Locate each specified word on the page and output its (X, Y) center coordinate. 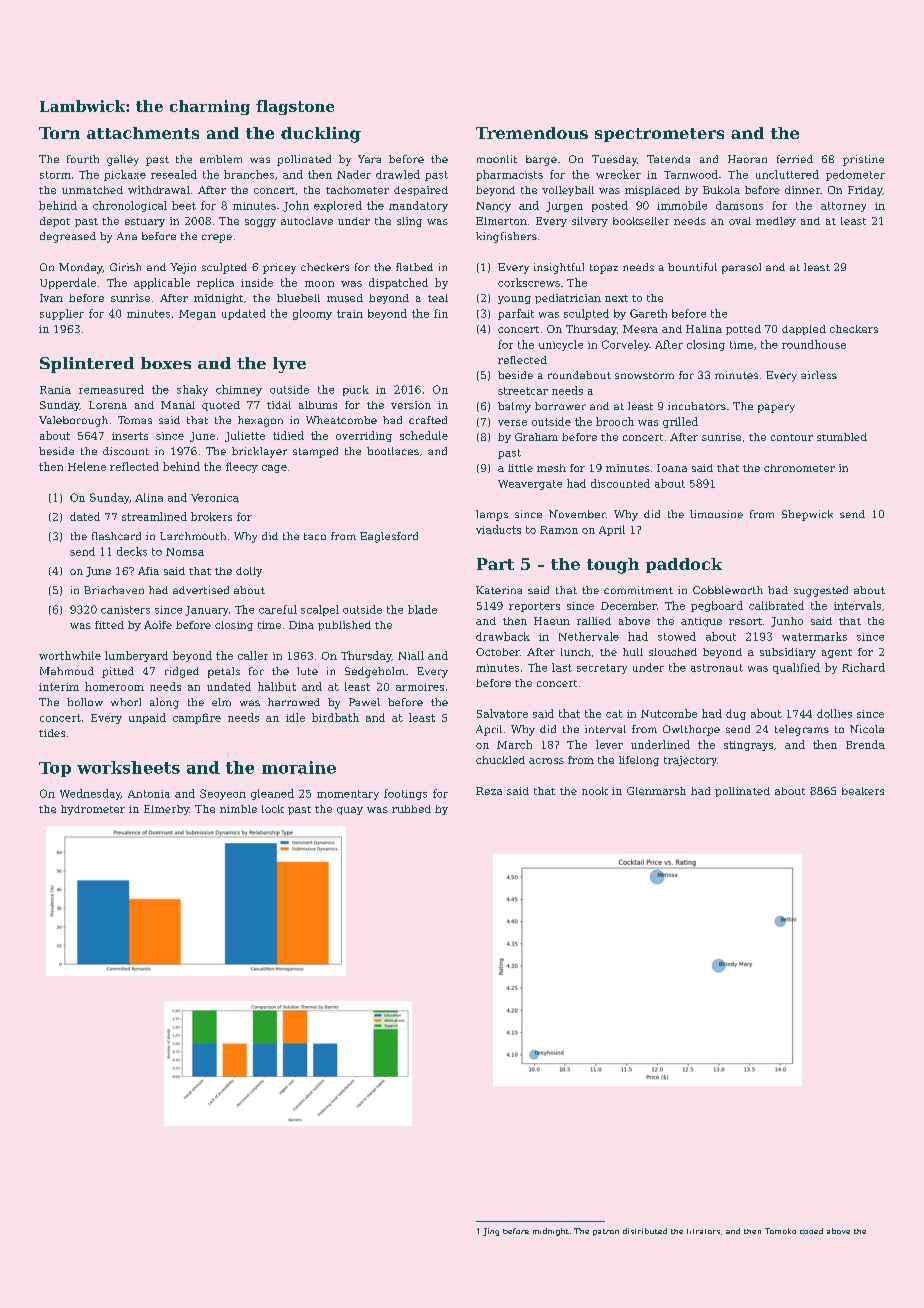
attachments (143, 133)
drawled (398, 174)
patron (606, 1232)
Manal (178, 405)
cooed (811, 1231)
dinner (802, 190)
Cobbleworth (728, 590)
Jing (491, 1232)
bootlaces (393, 451)
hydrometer (93, 810)
